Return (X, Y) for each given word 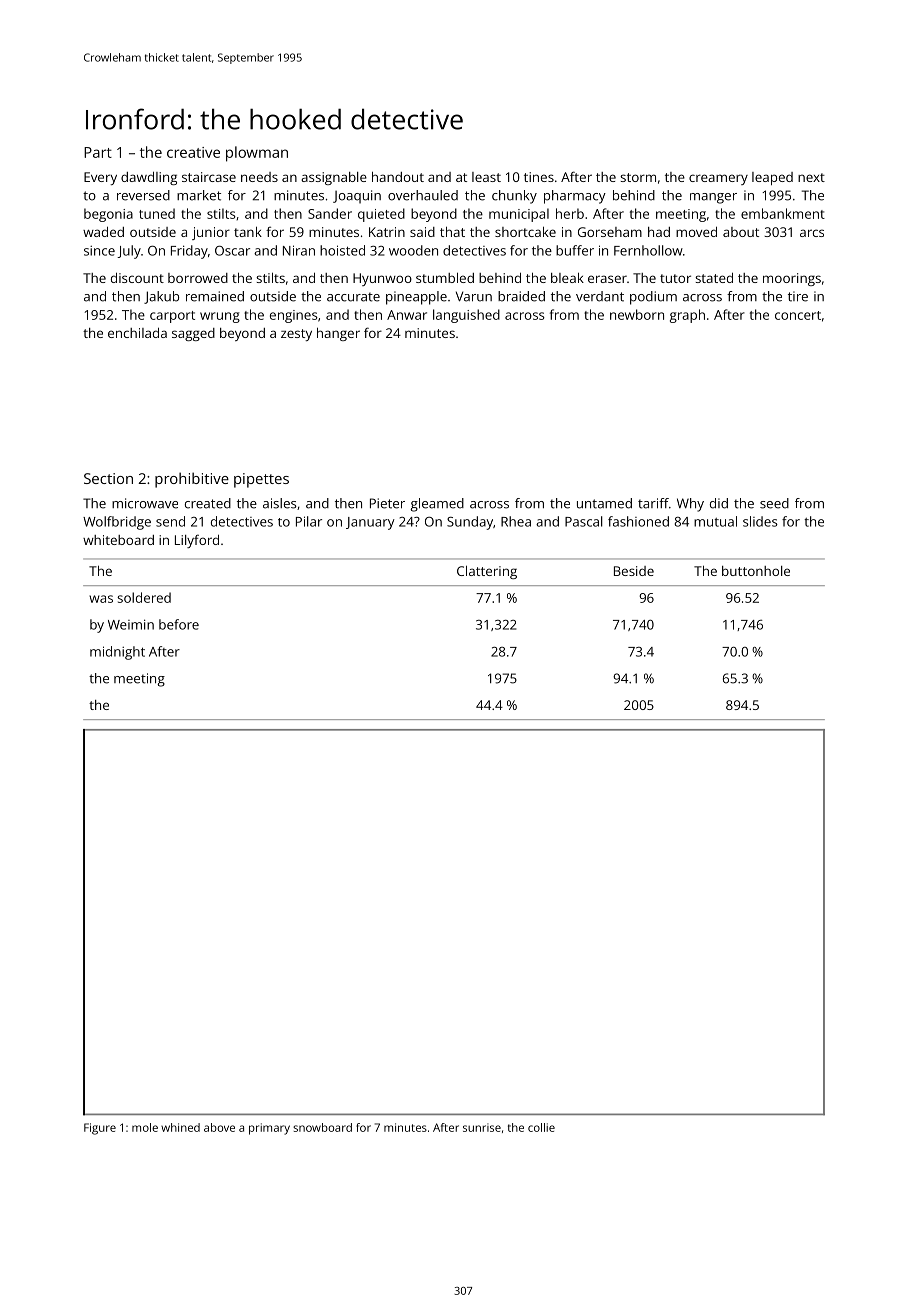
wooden (413, 250)
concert (798, 315)
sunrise (482, 1127)
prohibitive (192, 480)
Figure (100, 1129)
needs (259, 177)
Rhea (516, 521)
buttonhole (756, 571)
